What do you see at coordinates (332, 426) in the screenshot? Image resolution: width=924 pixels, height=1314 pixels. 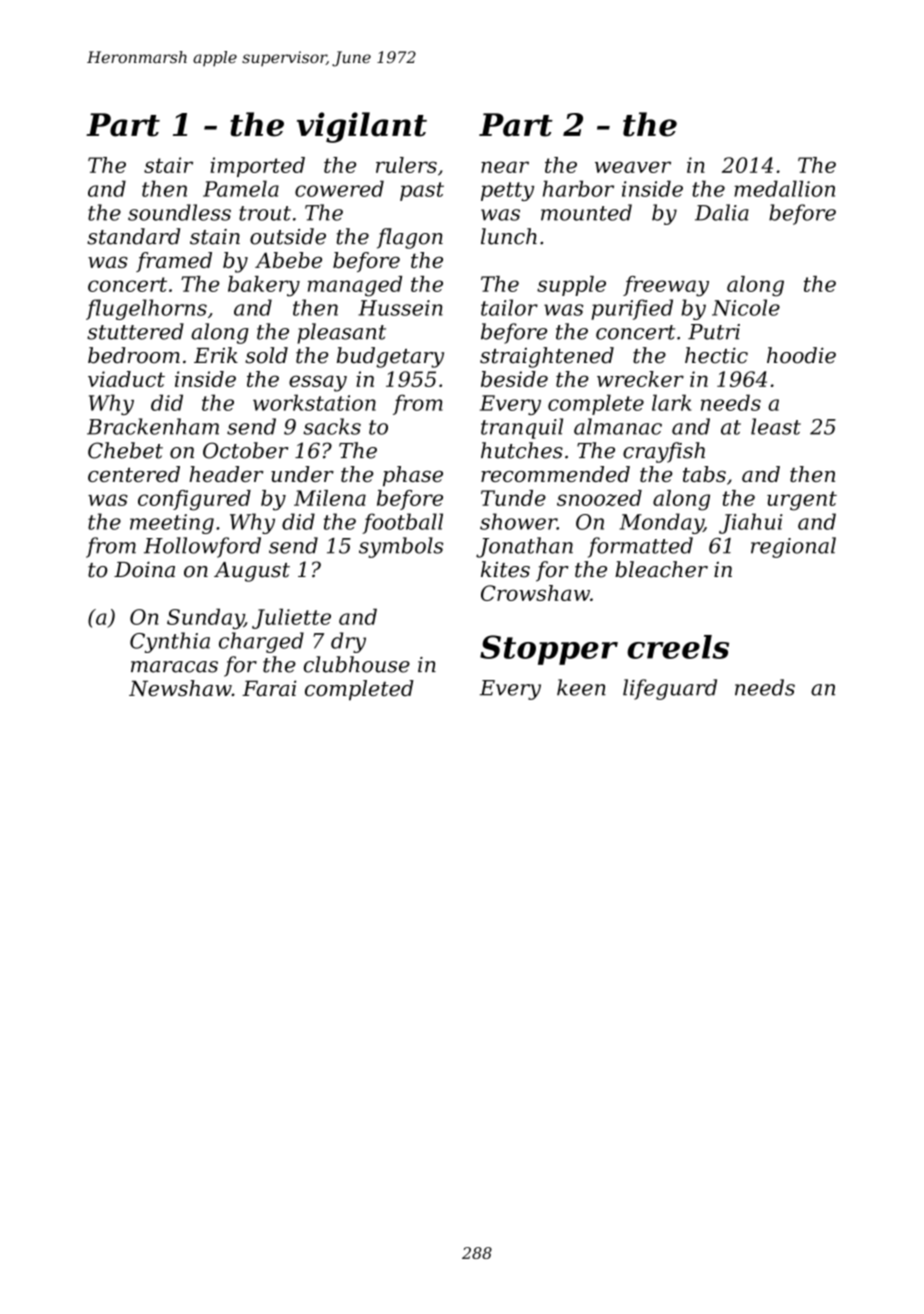 I see `sacks` at bounding box center [332, 426].
